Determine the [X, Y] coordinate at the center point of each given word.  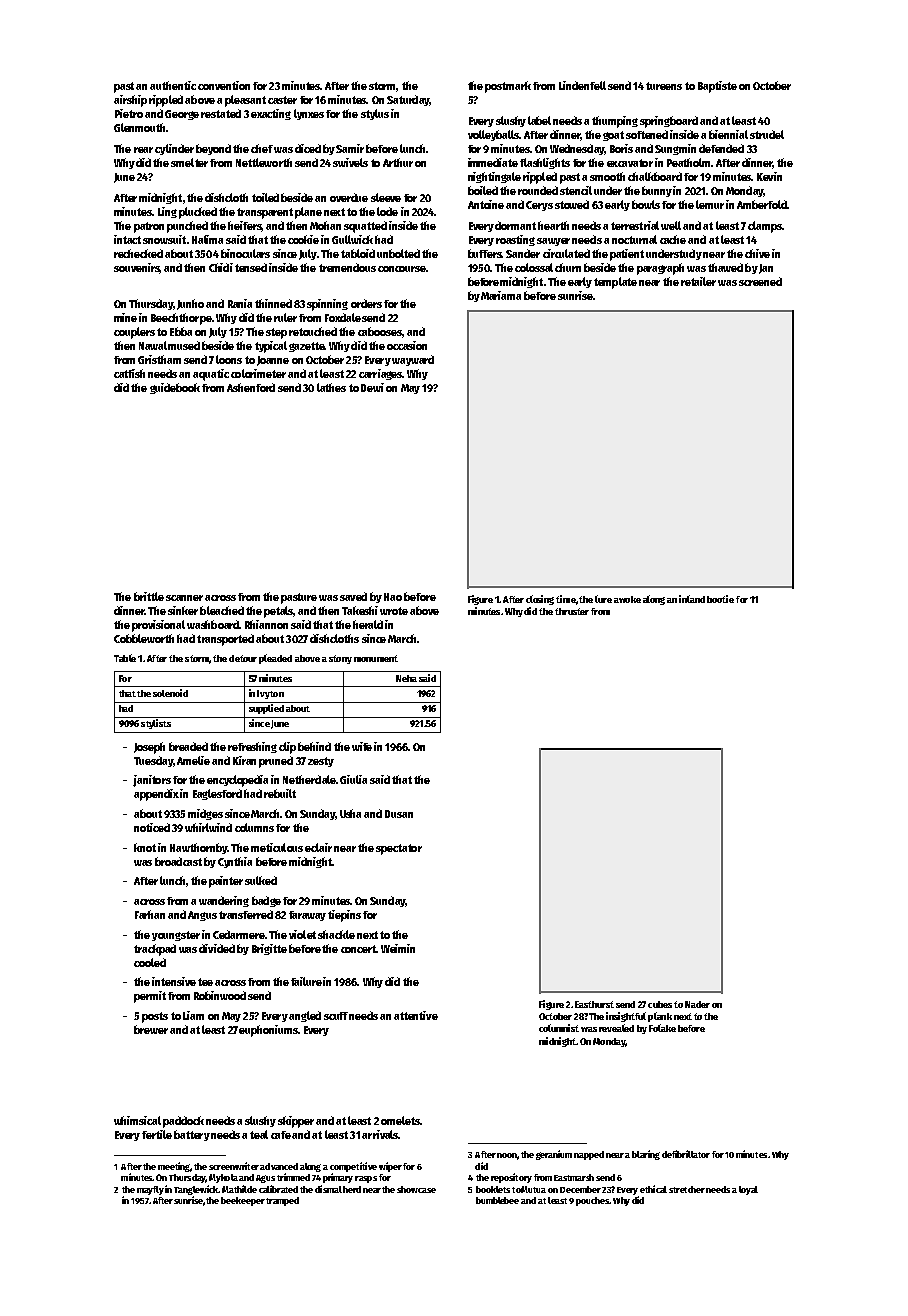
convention [224, 85]
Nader [697, 1004]
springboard [669, 122]
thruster [572, 611]
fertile [157, 1134]
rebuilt [280, 793]
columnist [559, 1028]
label [539, 120]
